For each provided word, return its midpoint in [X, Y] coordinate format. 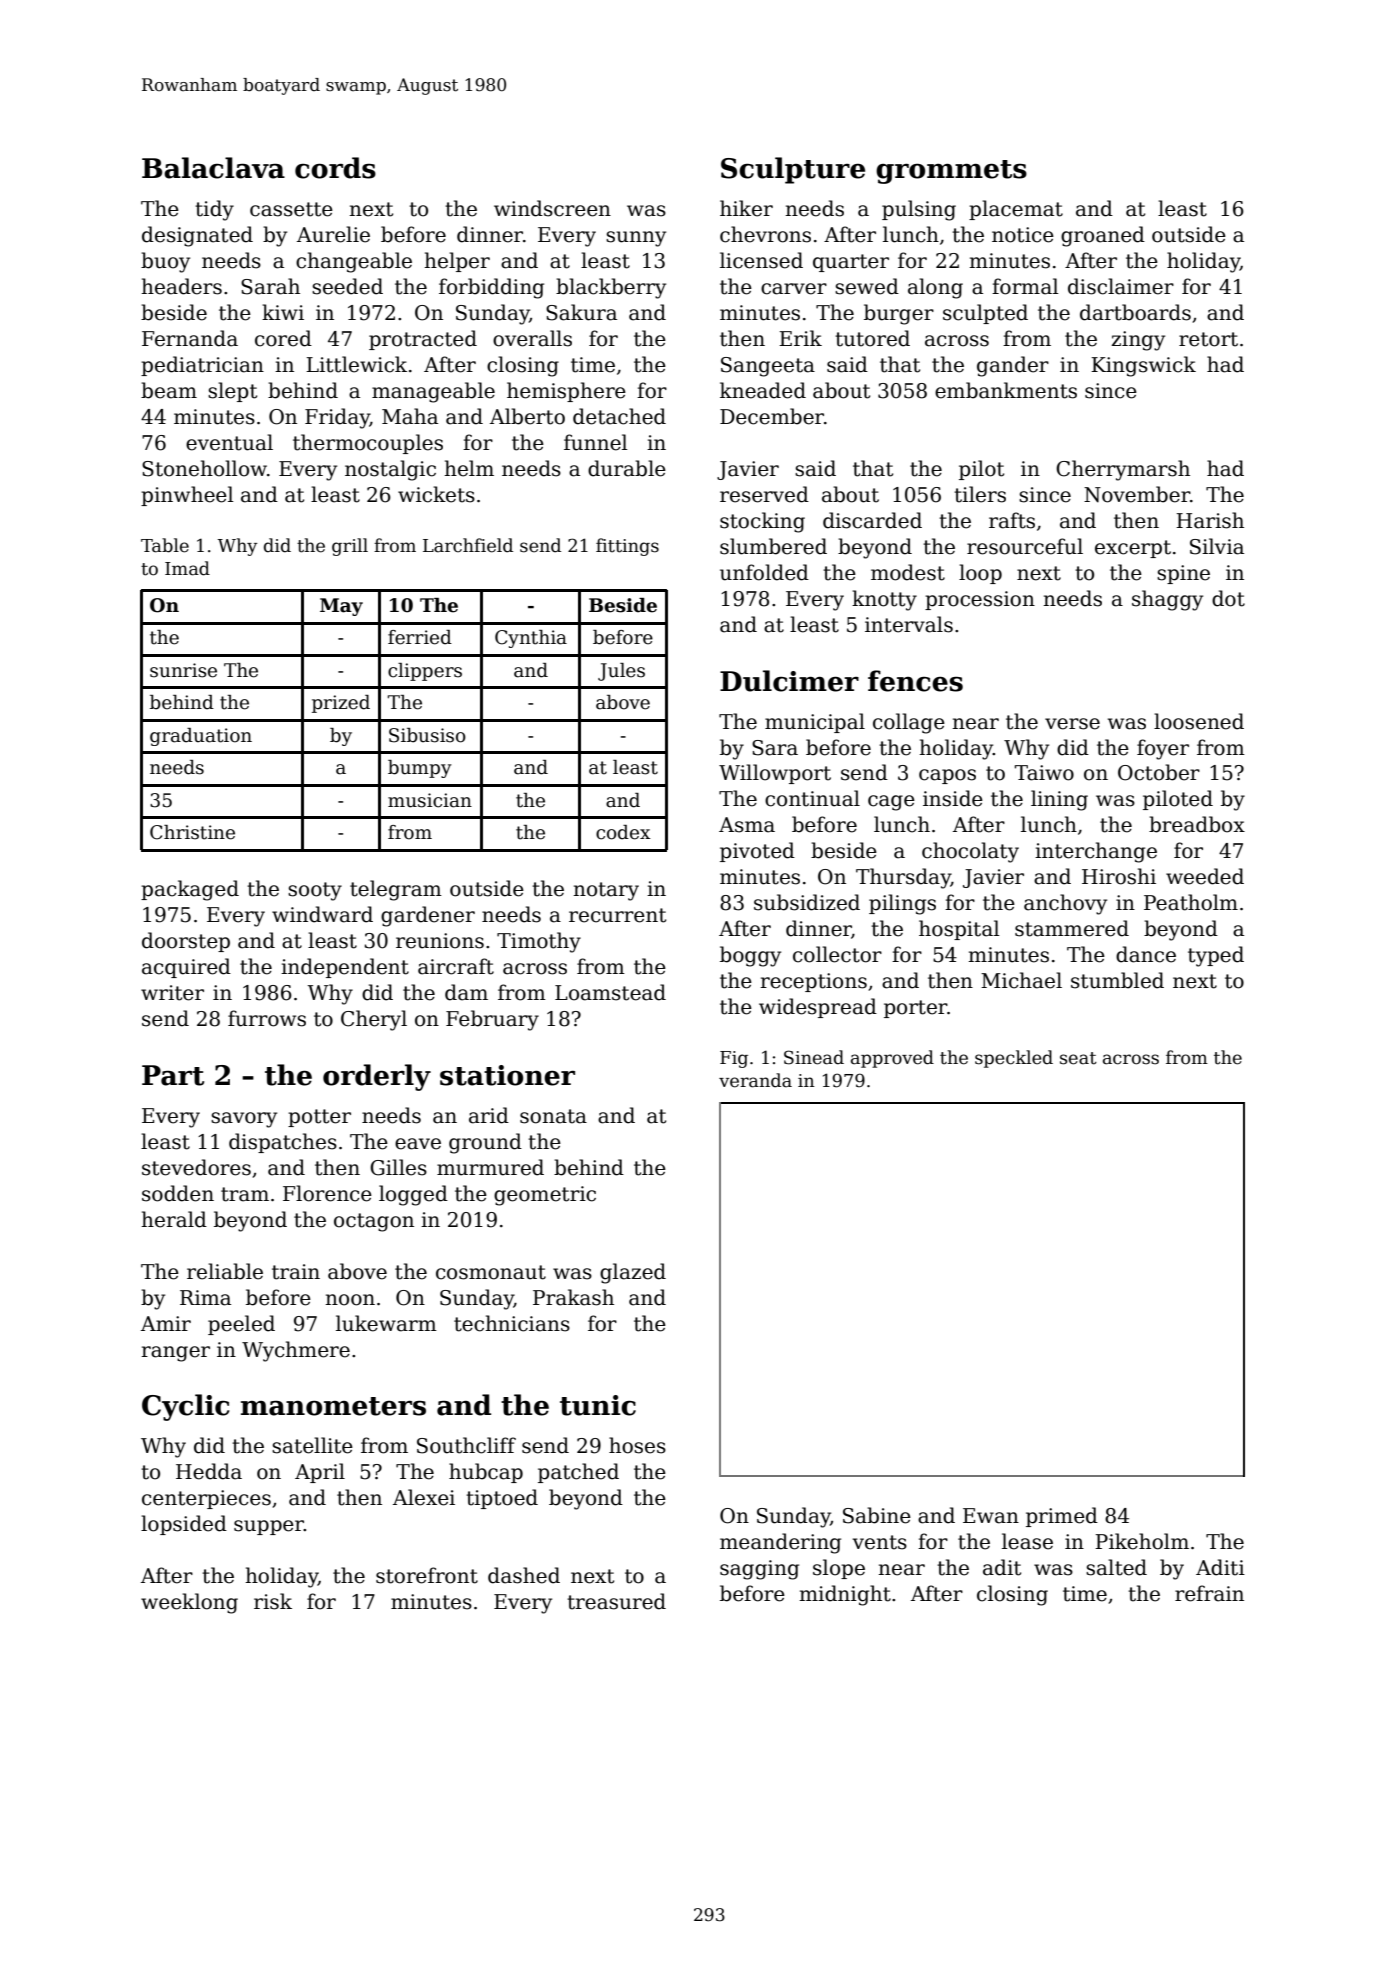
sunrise [183, 670]
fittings [627, 547]
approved [892, 1059]
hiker [746, 208]
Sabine [877, 1515]
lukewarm [386, 1323]
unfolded [764, 572]
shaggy [1167, 600]
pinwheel [187, 496]
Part [173, 1075]
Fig [734, 1059]
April [320, 1473]
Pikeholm [1142, 1541]
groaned [1103, 236]
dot [1228, 598]
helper [457, 262]
